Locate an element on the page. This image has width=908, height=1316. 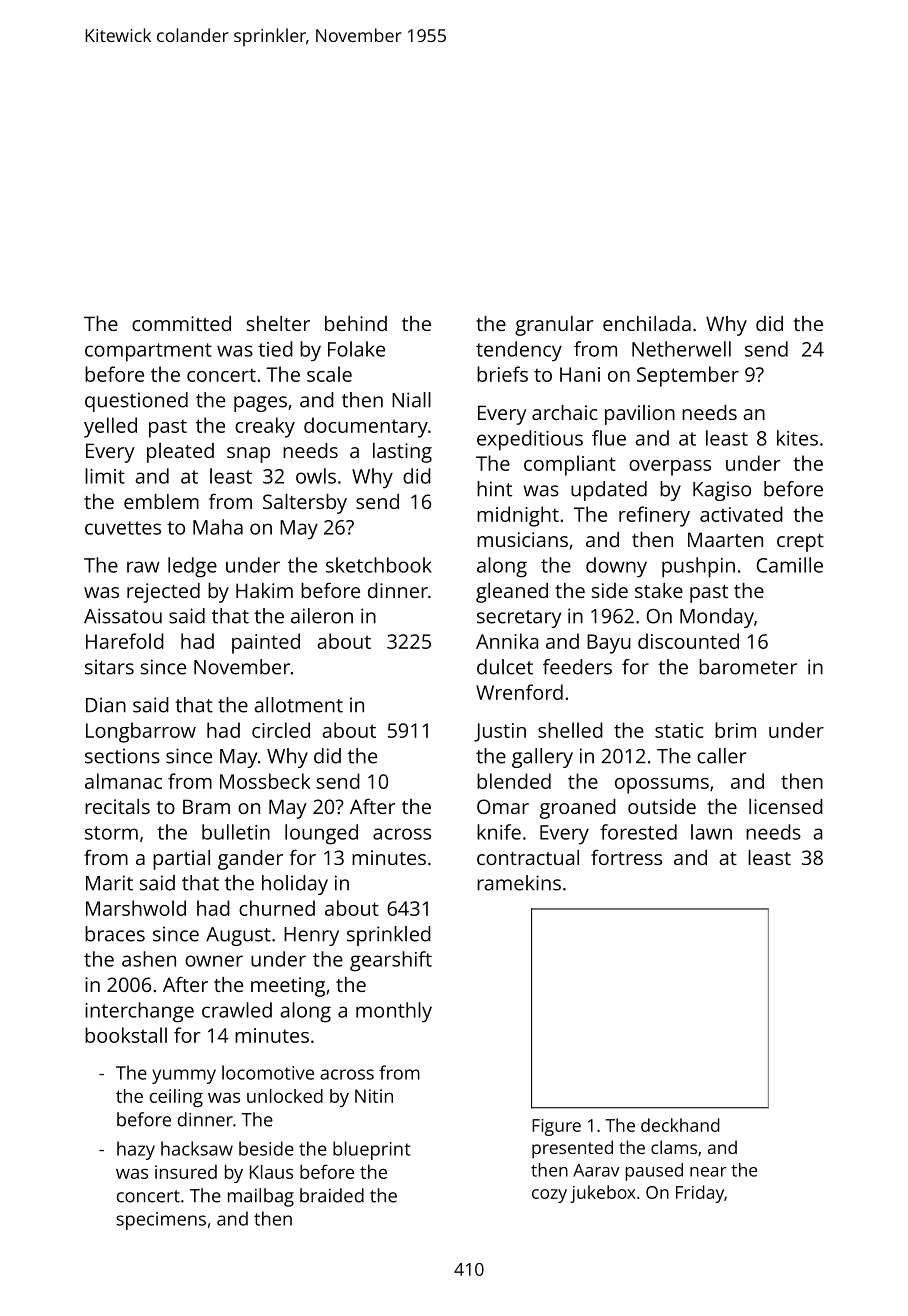
creaky is located at coordinates (265, 427).
